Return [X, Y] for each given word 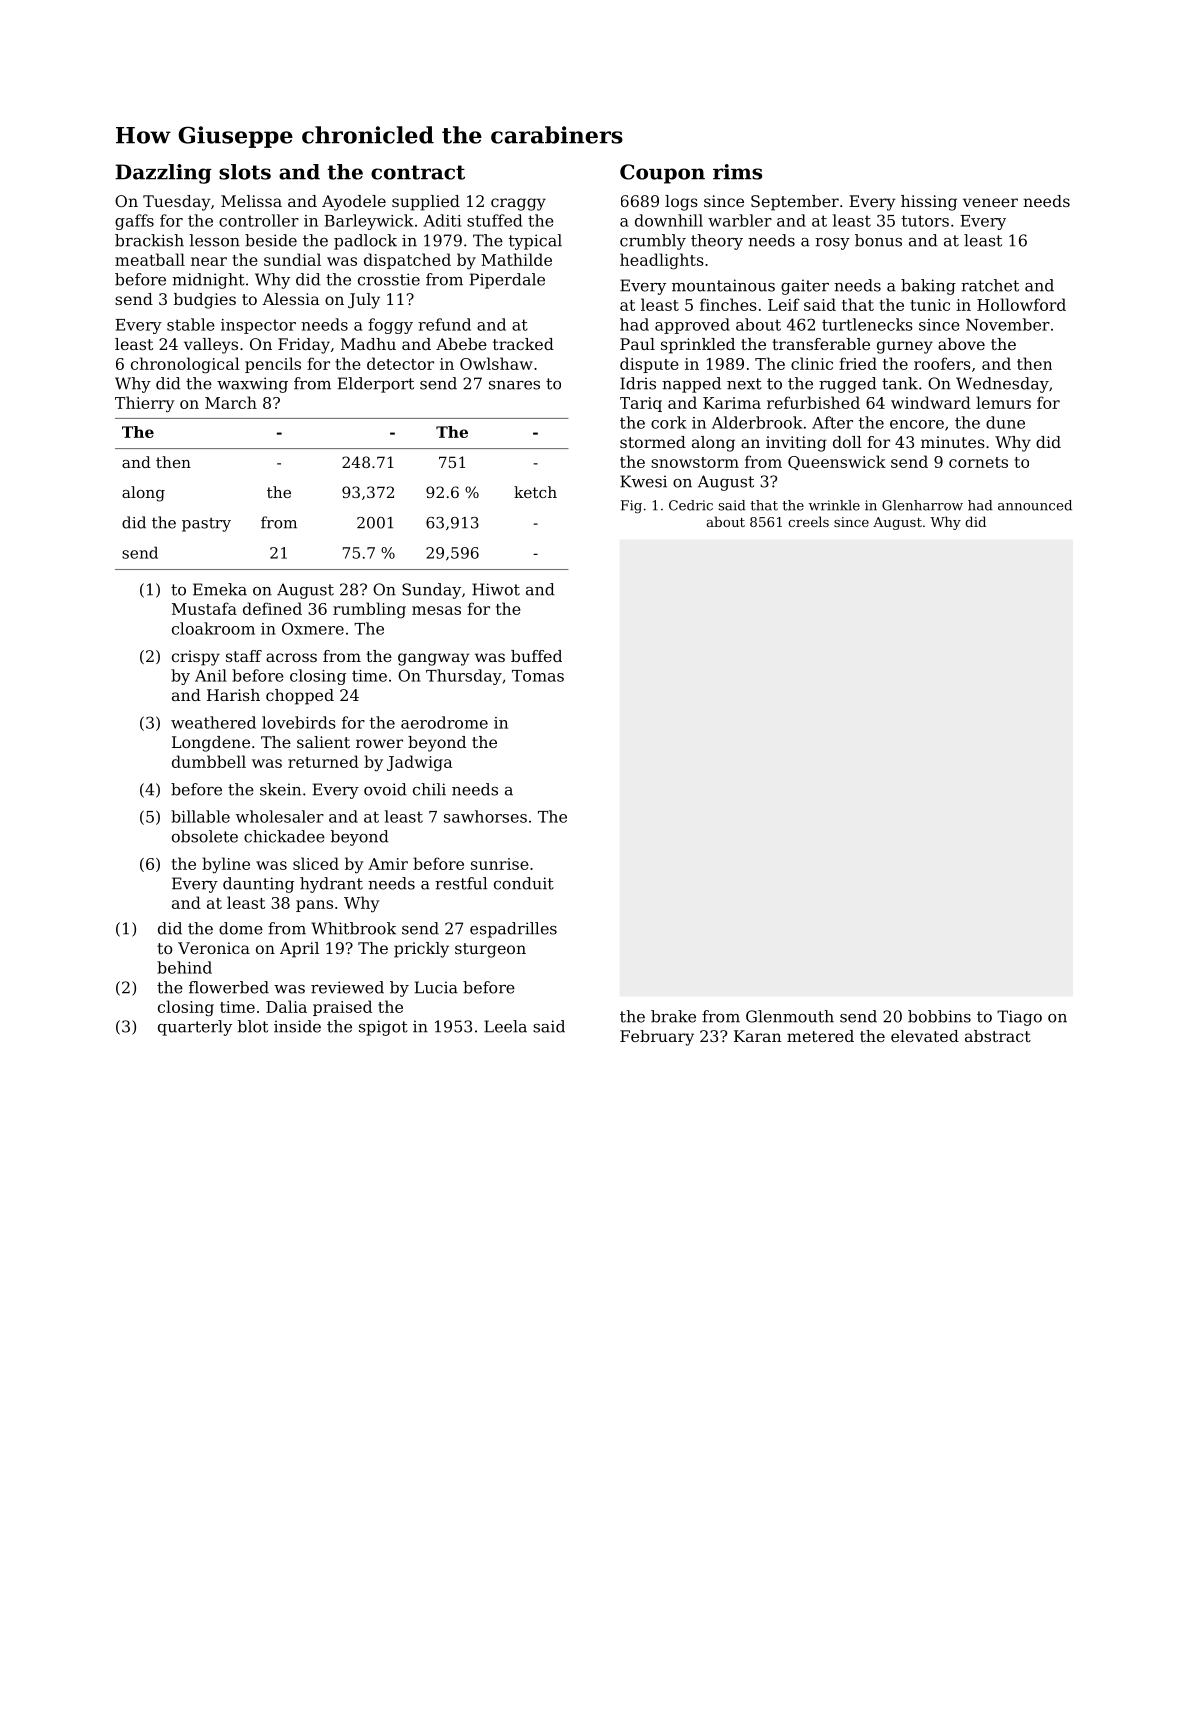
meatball [150, 259]
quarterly [195, 1028]
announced [1035, 505]
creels [808, 521]
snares [514, 385]
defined [272, 608]
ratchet [990, 285]
